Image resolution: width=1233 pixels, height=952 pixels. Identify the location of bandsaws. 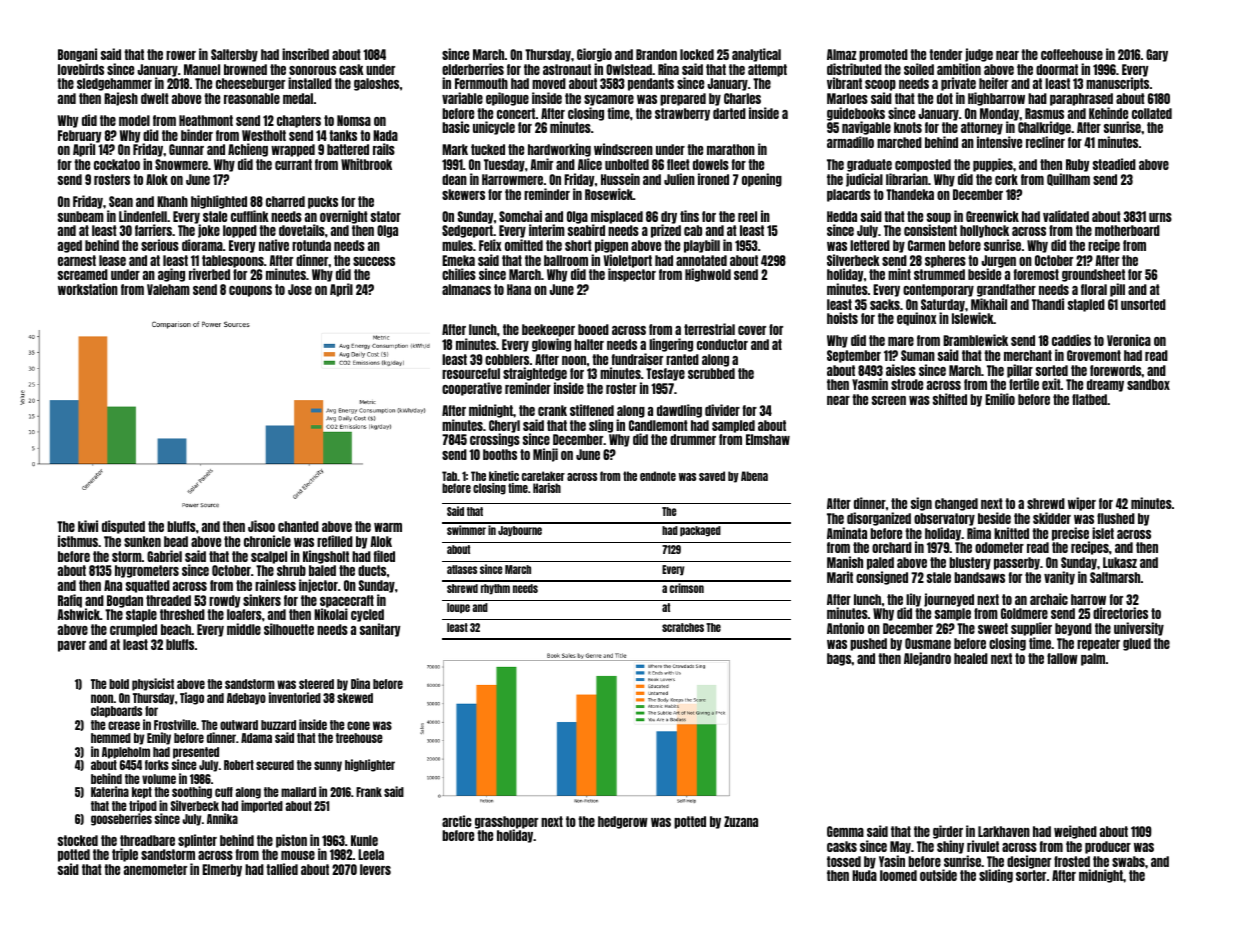
(979, 577).
